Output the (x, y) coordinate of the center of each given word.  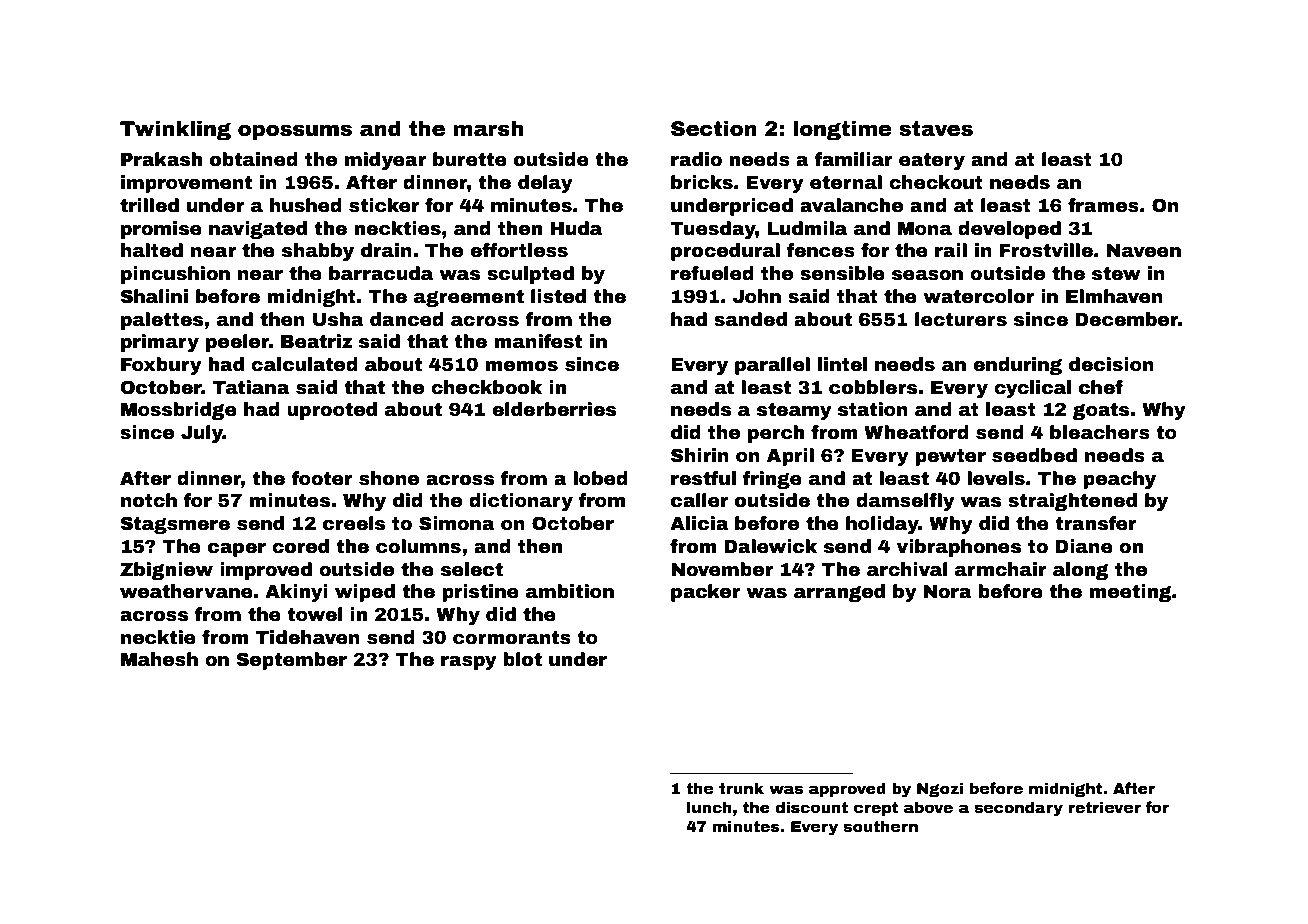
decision (1111, 364)
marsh (488, 128)
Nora (948, 592)
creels (354, 523)
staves (936, 129)
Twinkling (175, 130)
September (291, 661)
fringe (772, 480)
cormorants (512, 638)
